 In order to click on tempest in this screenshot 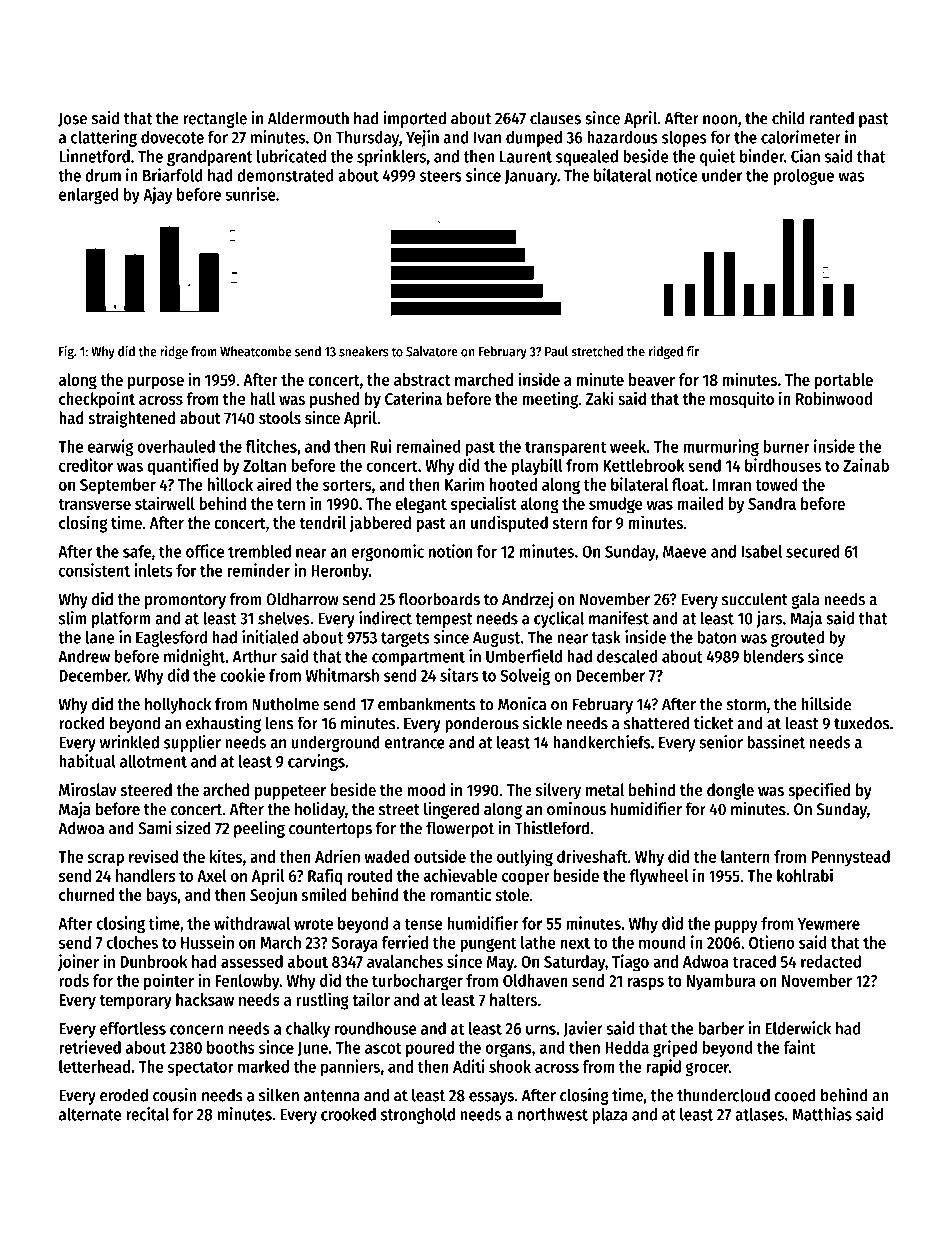, I will do `click(444, 620)`.
